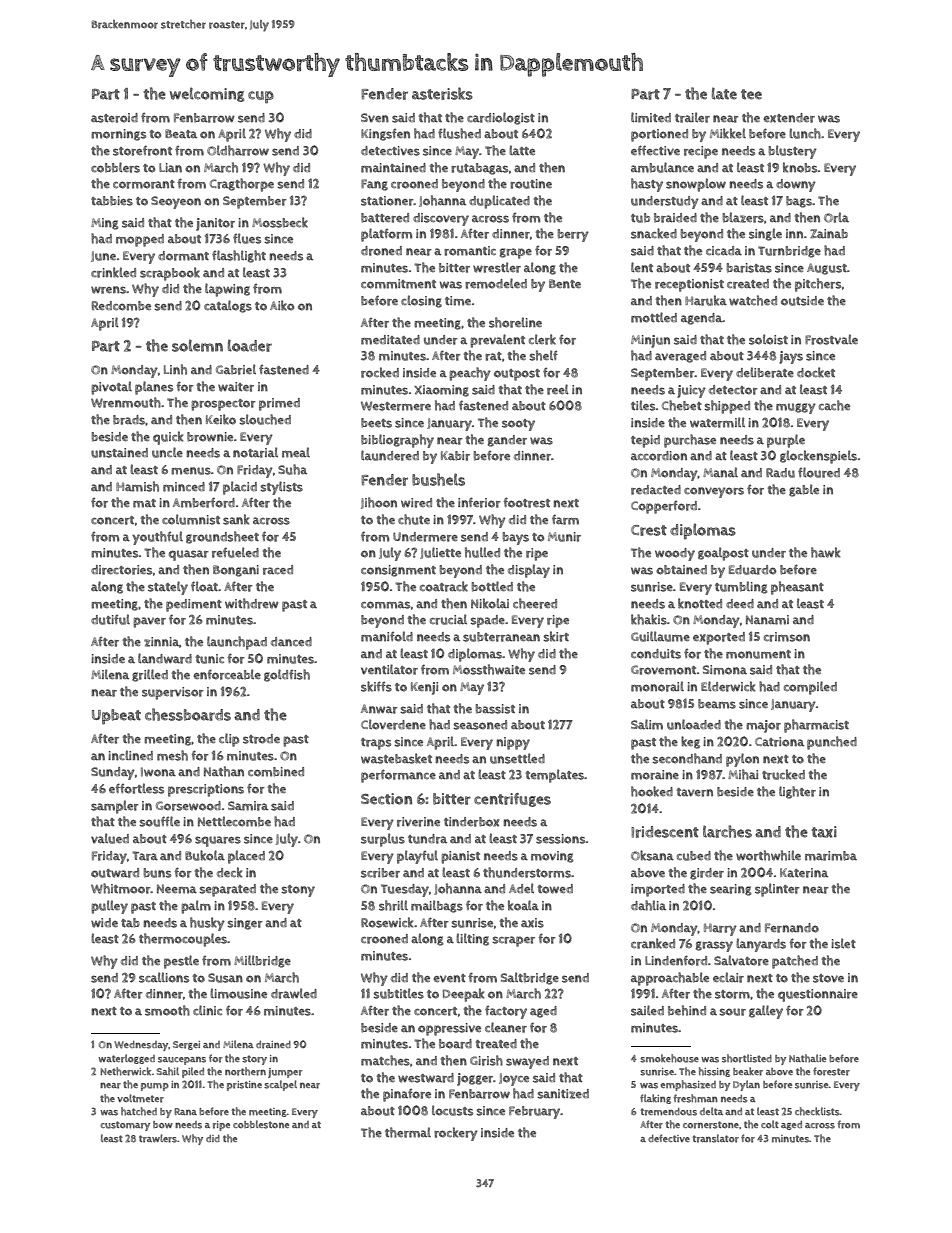 This screenshot has height=1233, width=952. Describe the element at coordinates (110, 838) in the screenshot. I see `valued` at that location.
